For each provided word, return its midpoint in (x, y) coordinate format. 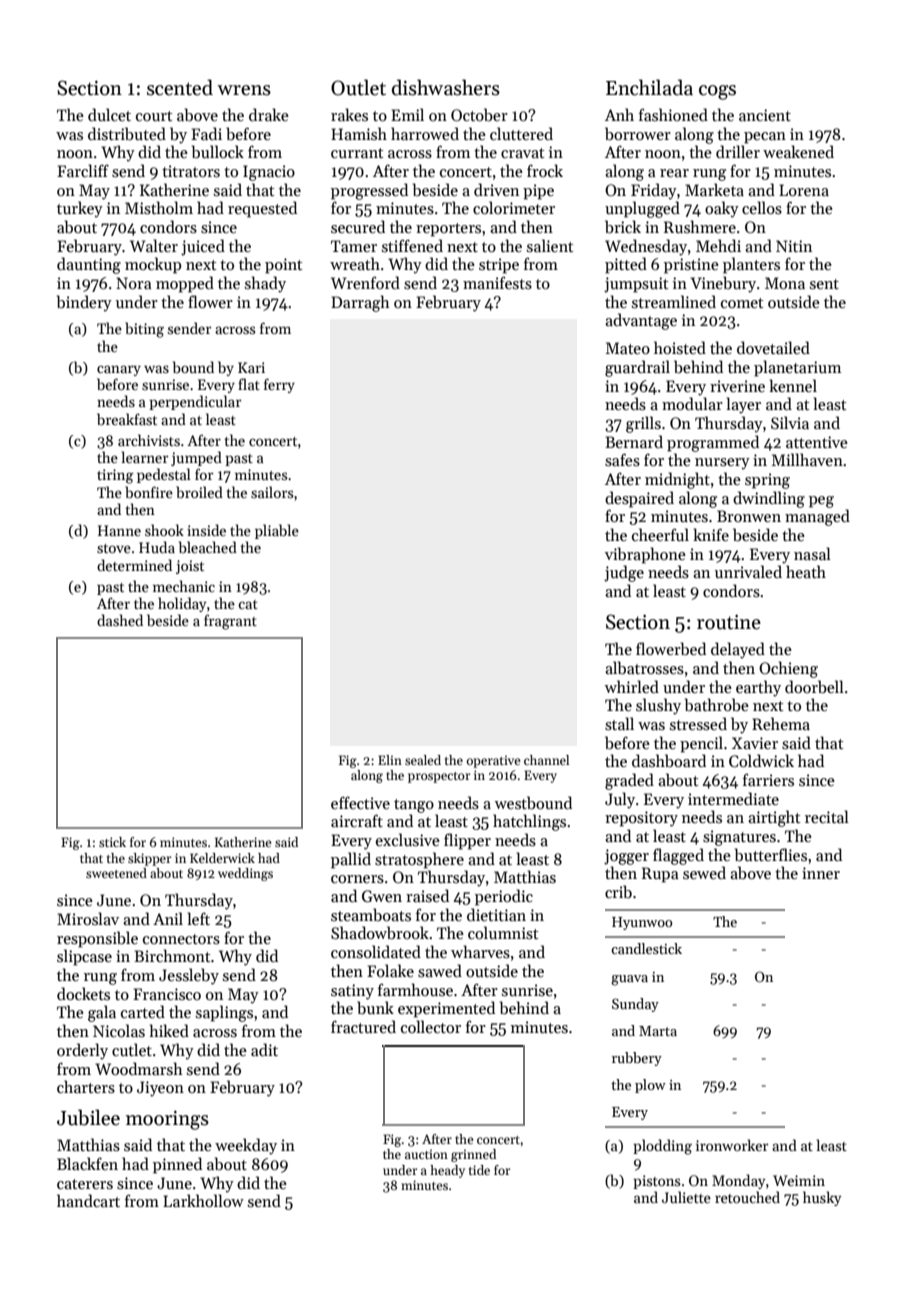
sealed (423, 760)
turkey (80, 209)
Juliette (686, 1197)
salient (550, 245)
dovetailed (773, 347)
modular (692, 403)
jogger (626, 857)
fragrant (230, 622)
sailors (272, 492)
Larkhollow (203, 1200)
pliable (277, 531)
